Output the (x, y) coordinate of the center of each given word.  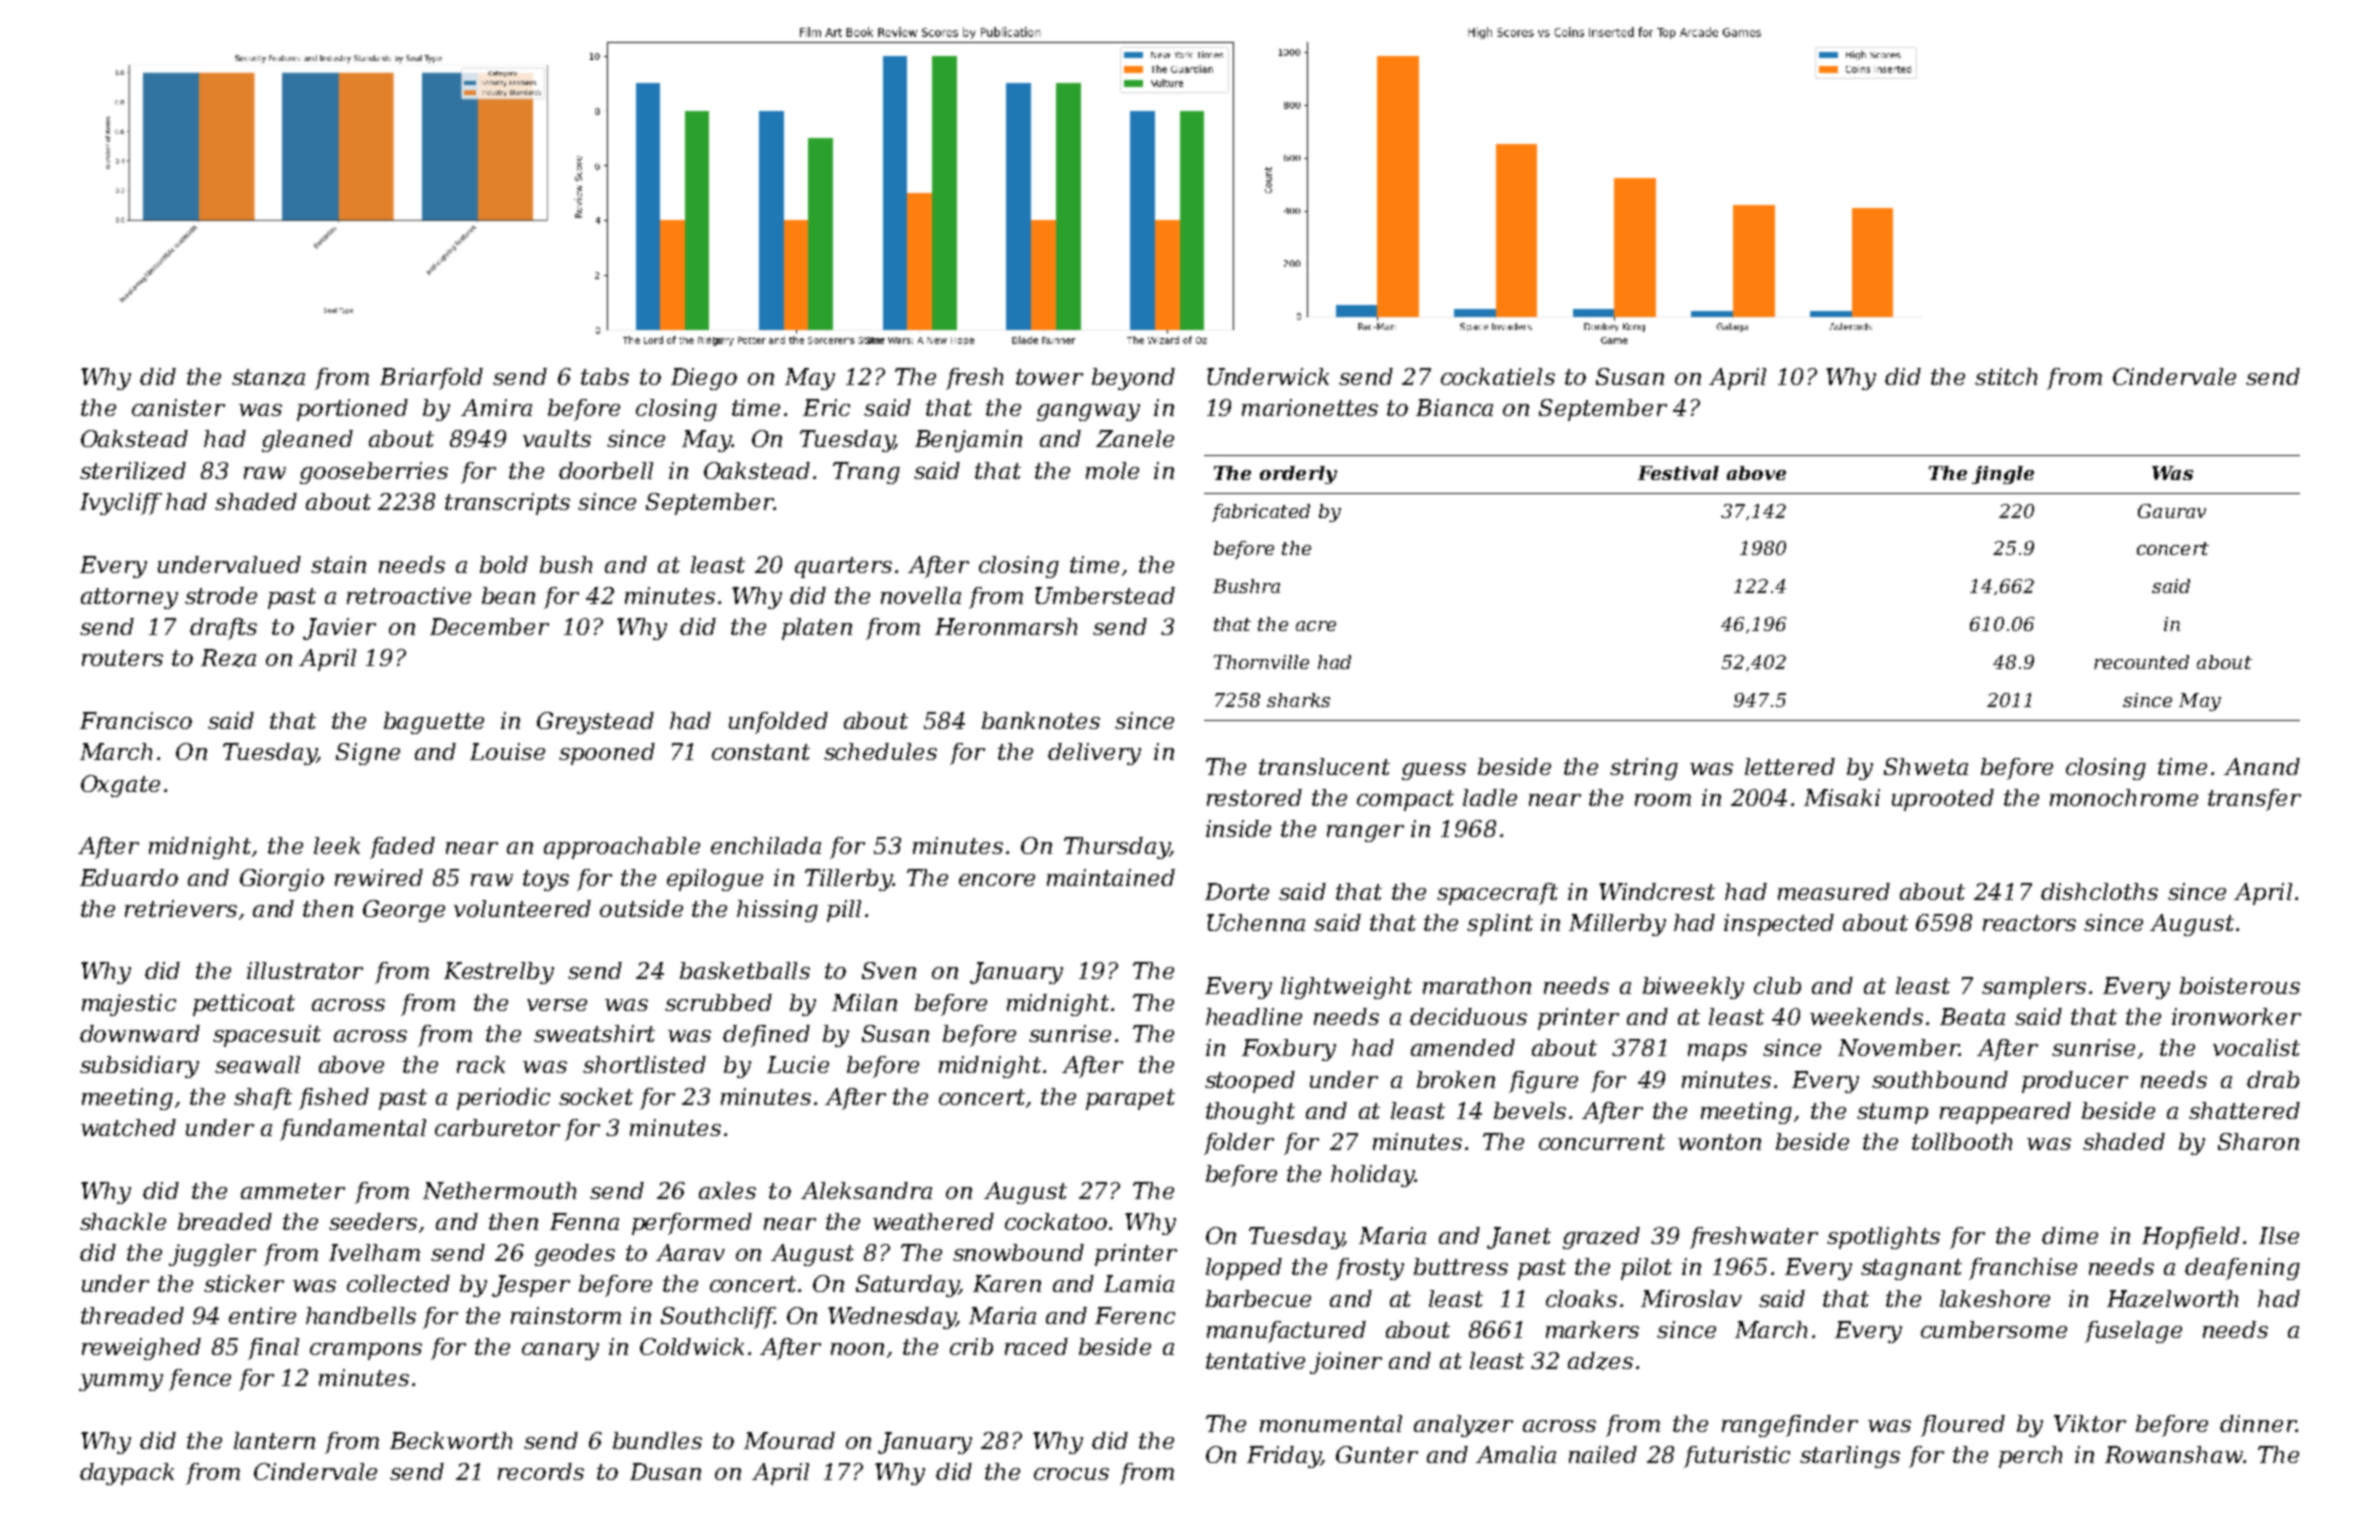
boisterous (2240, 985)
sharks (1298, 700)
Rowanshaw (2174, 1454)
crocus (1071, 1474)
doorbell (606, 470)
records (541, 1471)
